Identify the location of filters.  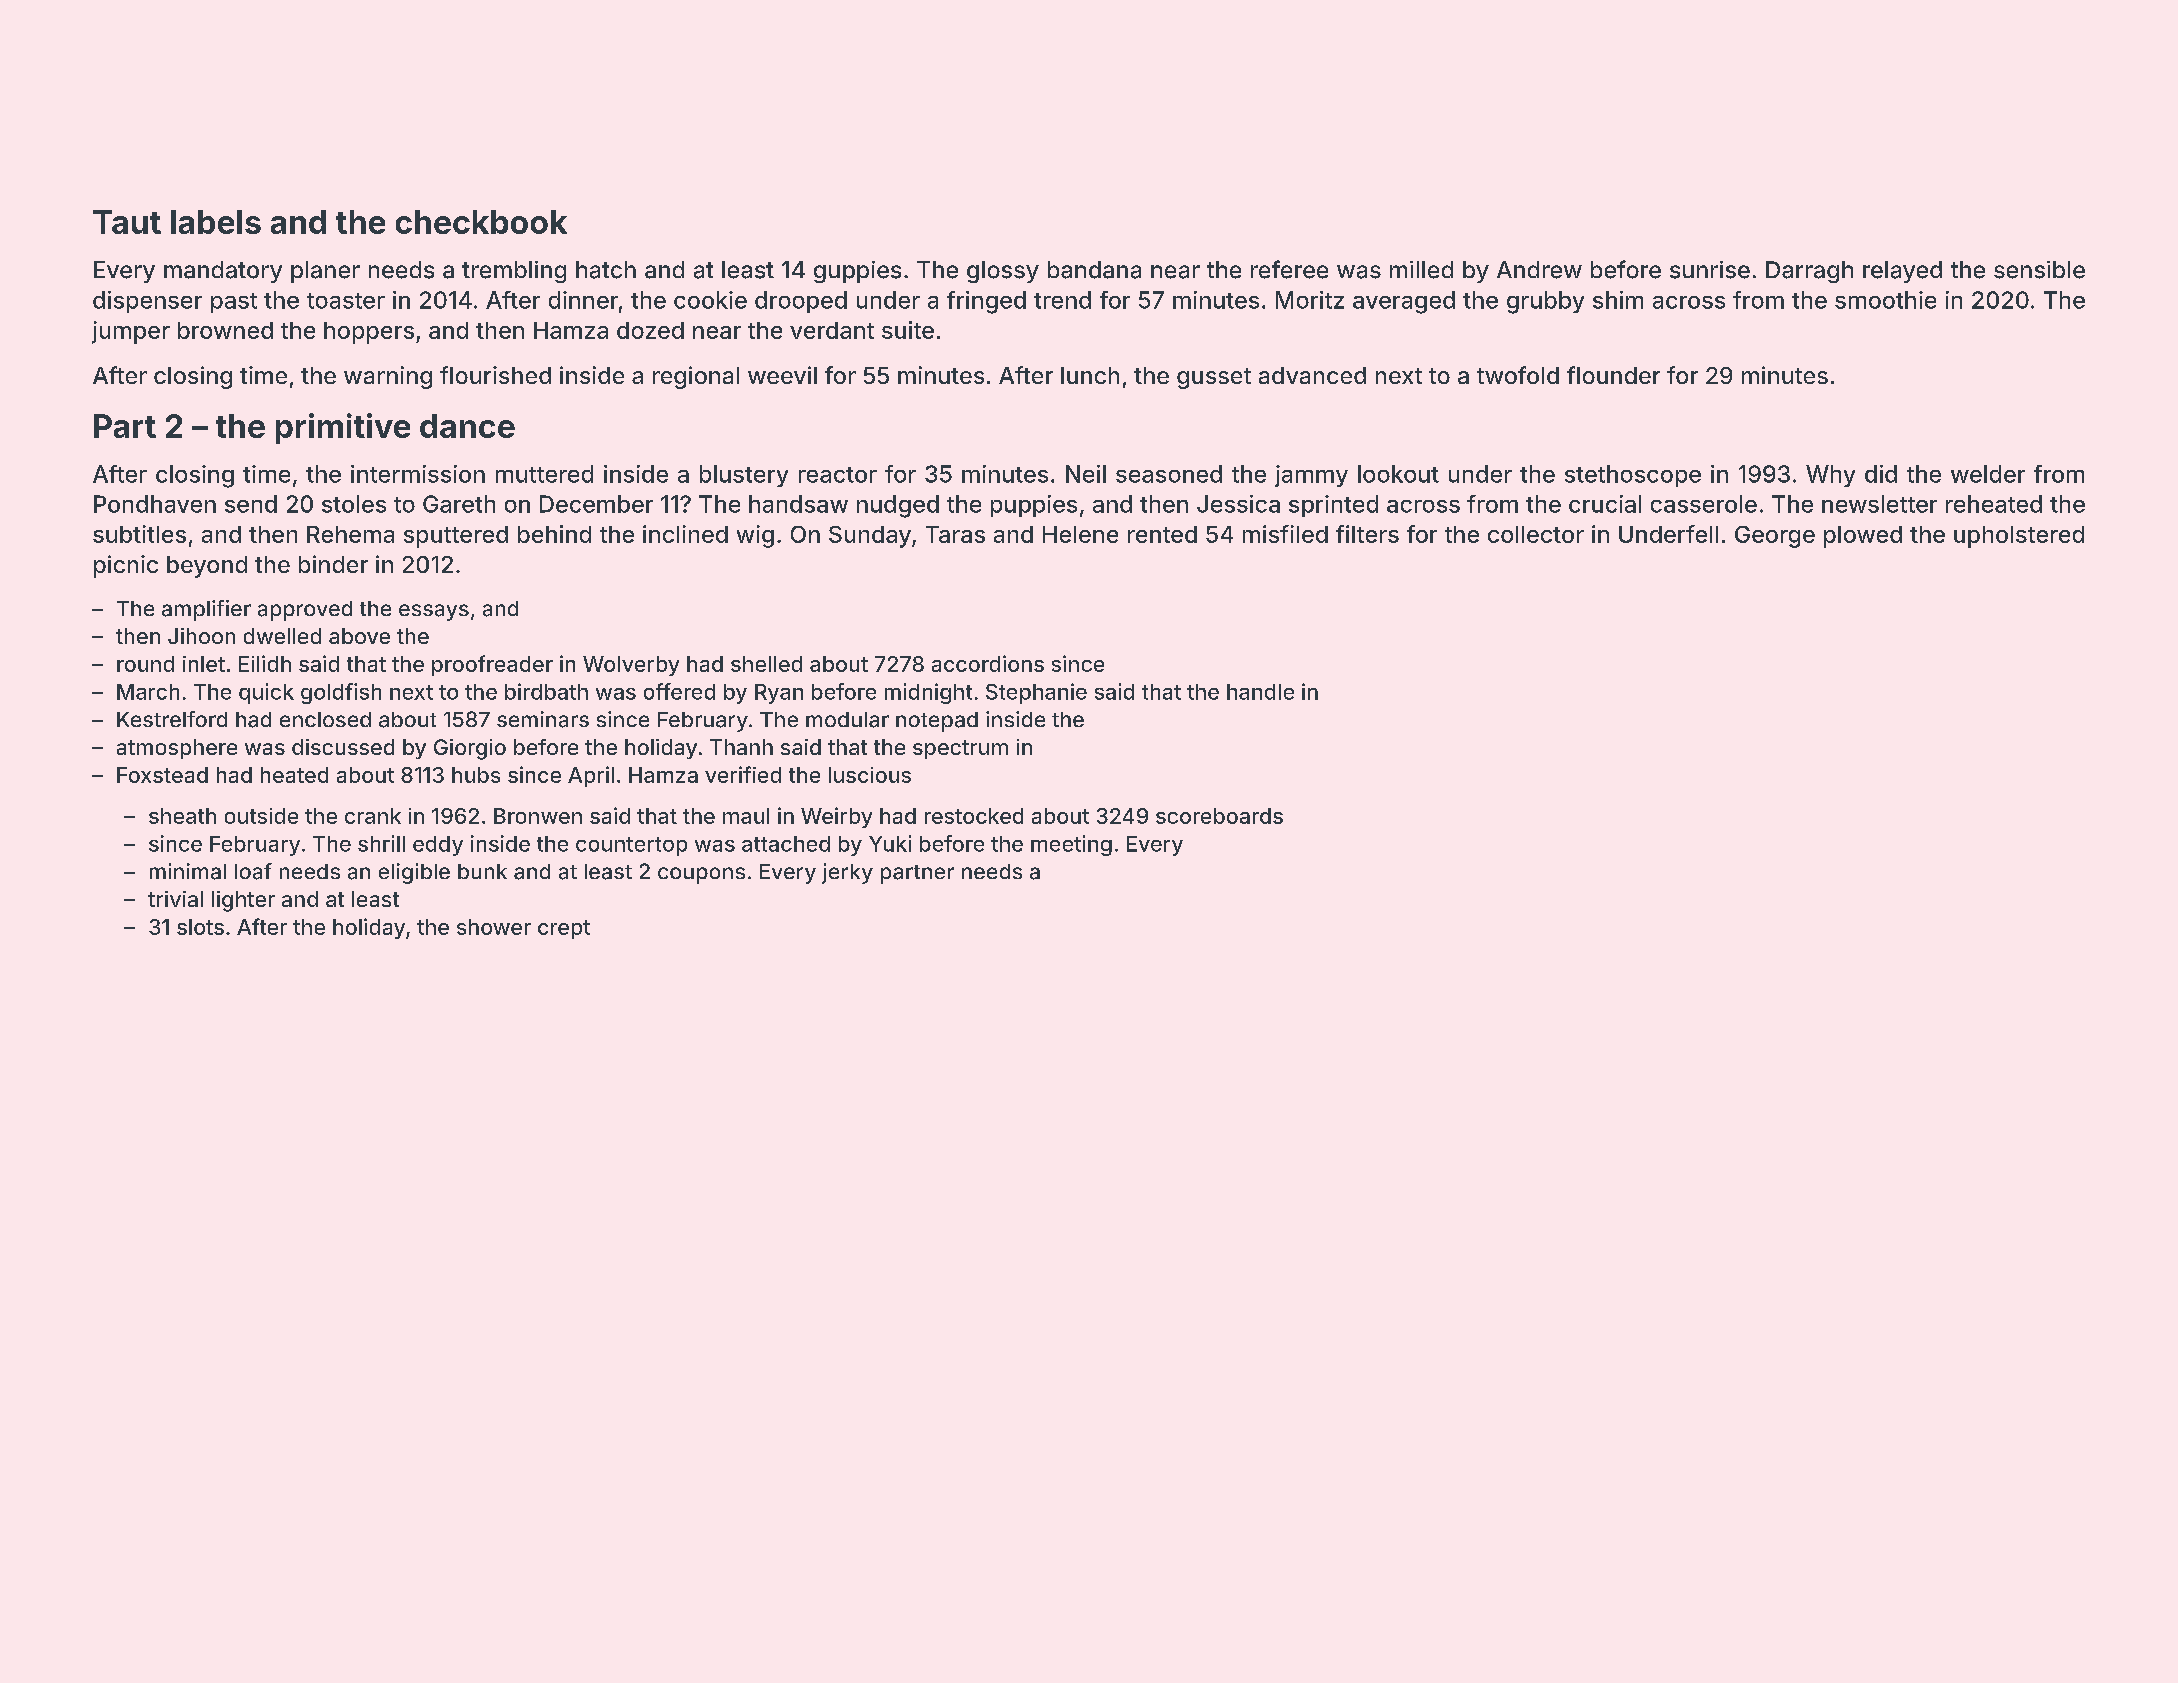
(1367, 534).
